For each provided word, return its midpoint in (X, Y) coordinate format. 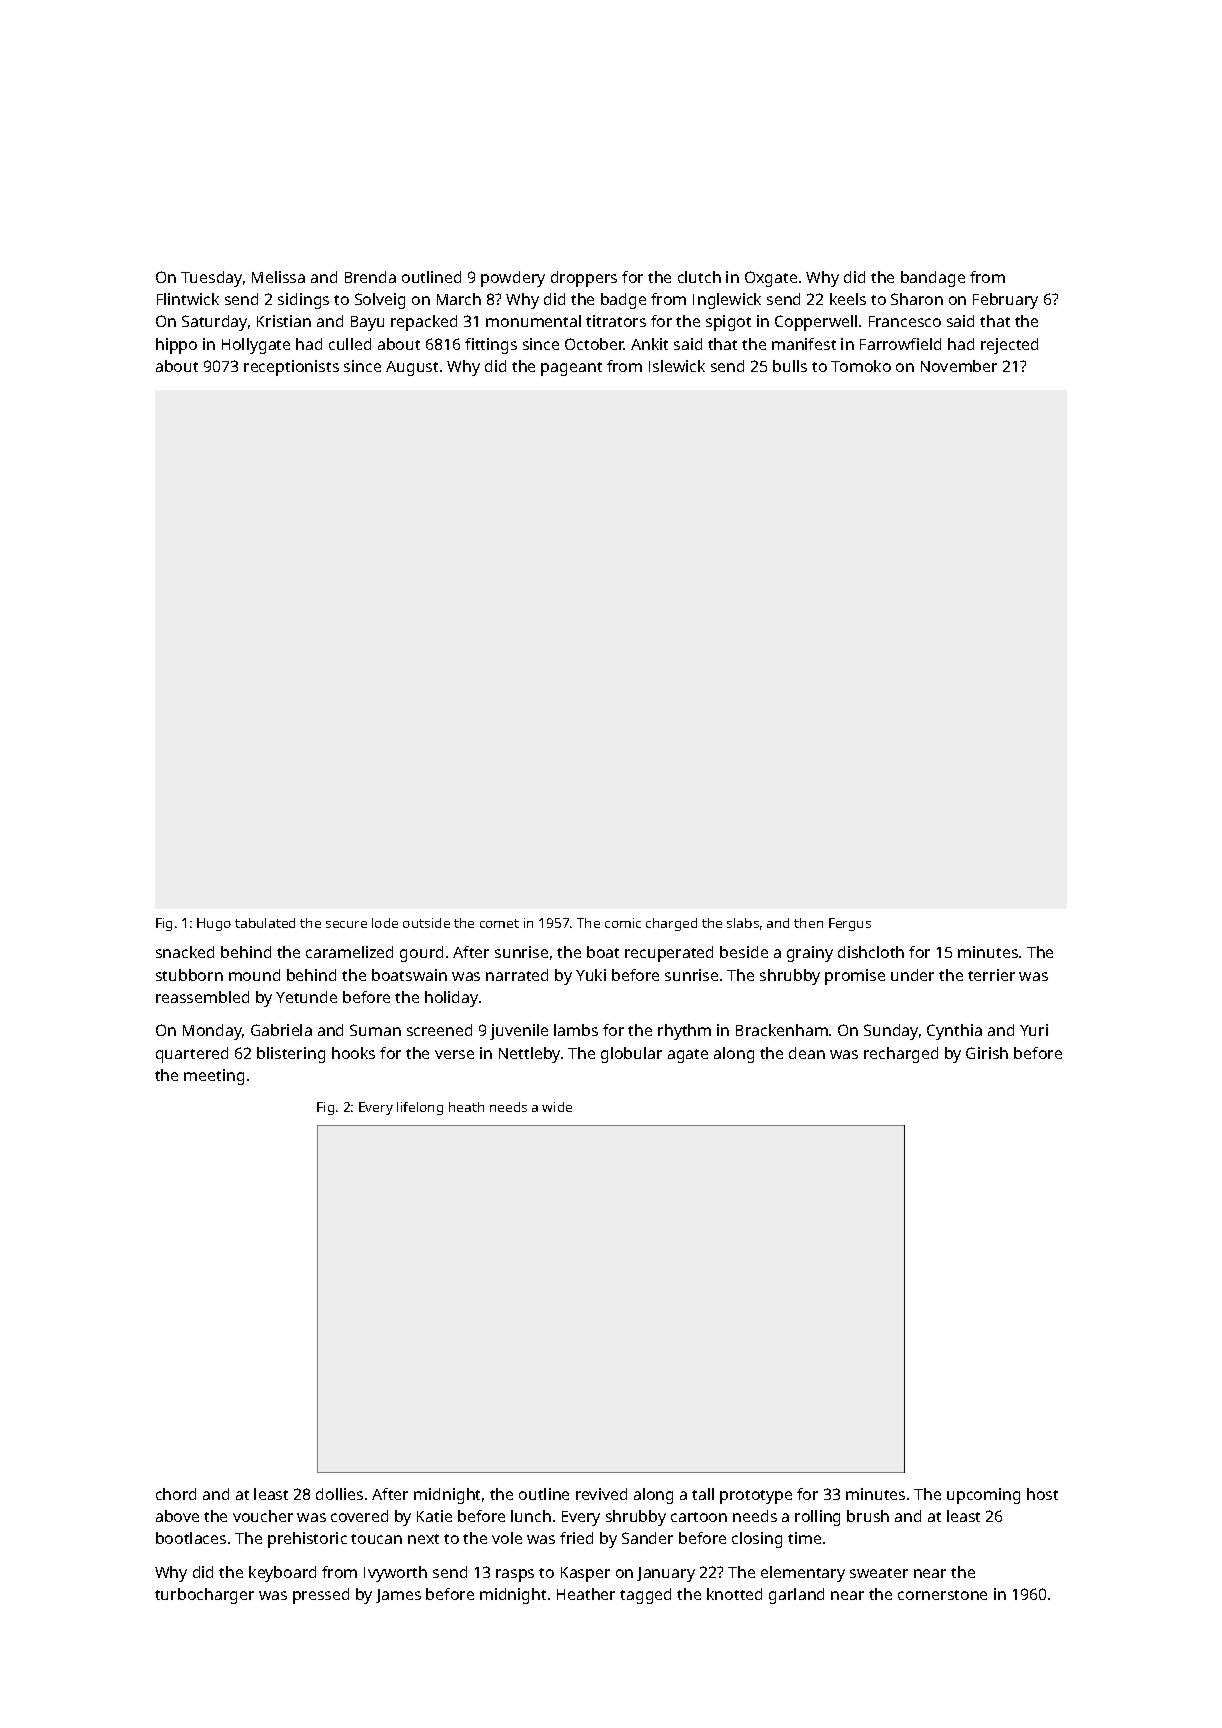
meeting (214, 1077)
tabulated (265, 923)
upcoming (983, 1496)
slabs (743, 923)
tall (703, 1494)
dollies (339, 1494)
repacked (424, 323)
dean (807, 1053)
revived (601, 1494)
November (959, 366)
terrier (991, 975)
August (412, 368)
